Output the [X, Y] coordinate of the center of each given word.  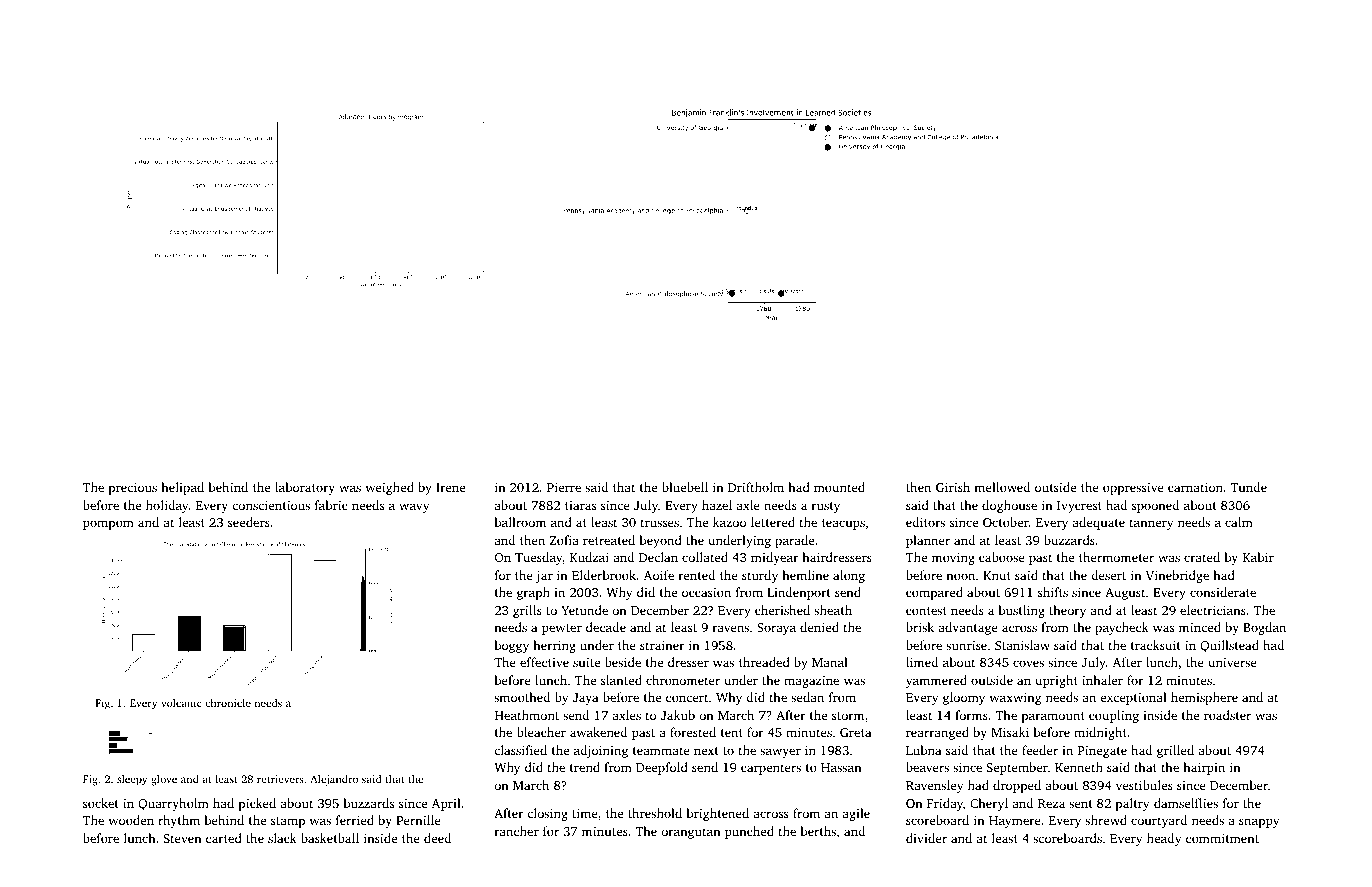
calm [1239, 522]
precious [132, 489]
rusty [826, 507]
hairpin [1204, 768]
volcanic [181, 703]
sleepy [132, 780]
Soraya [776, 629]
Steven [182, 838]
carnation [1195, 487]
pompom [108, 525]
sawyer [780, 753]
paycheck [1122, 628]
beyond [661, 541]
